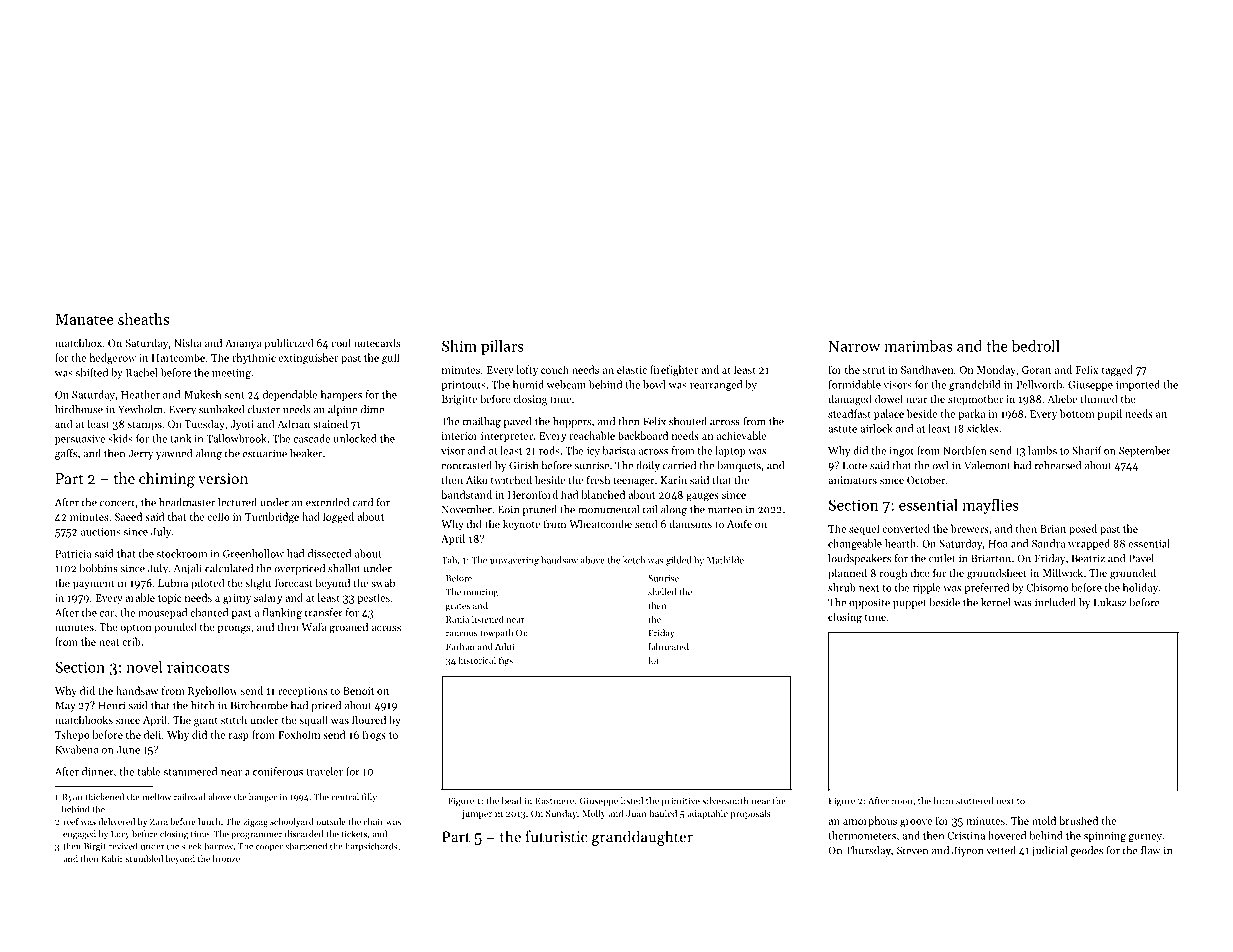 The height and width of the page is (952, 1233). I want to click on matchbooks, so click(84, 719).
